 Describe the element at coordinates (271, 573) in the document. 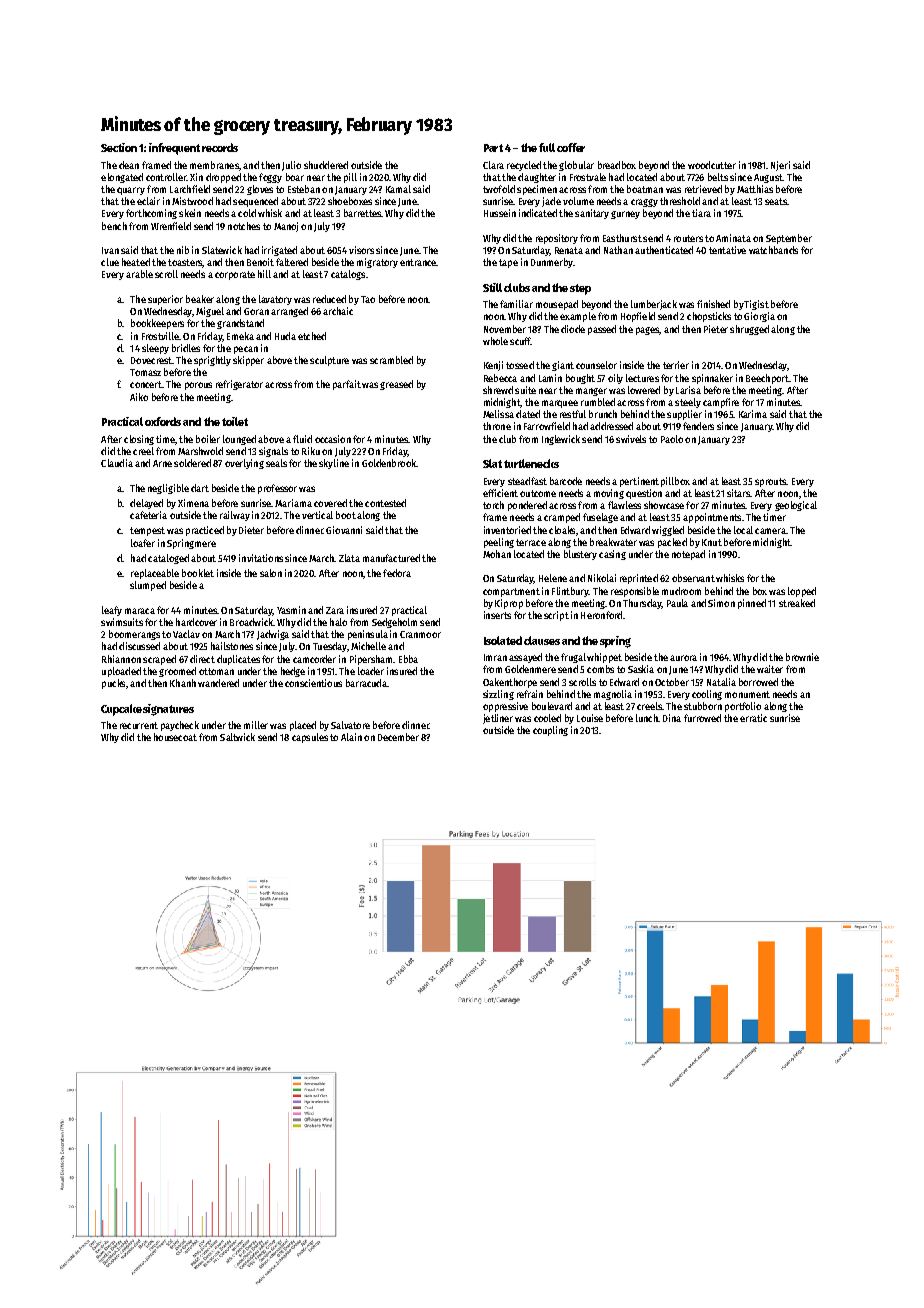

I see `salon` at that location.
